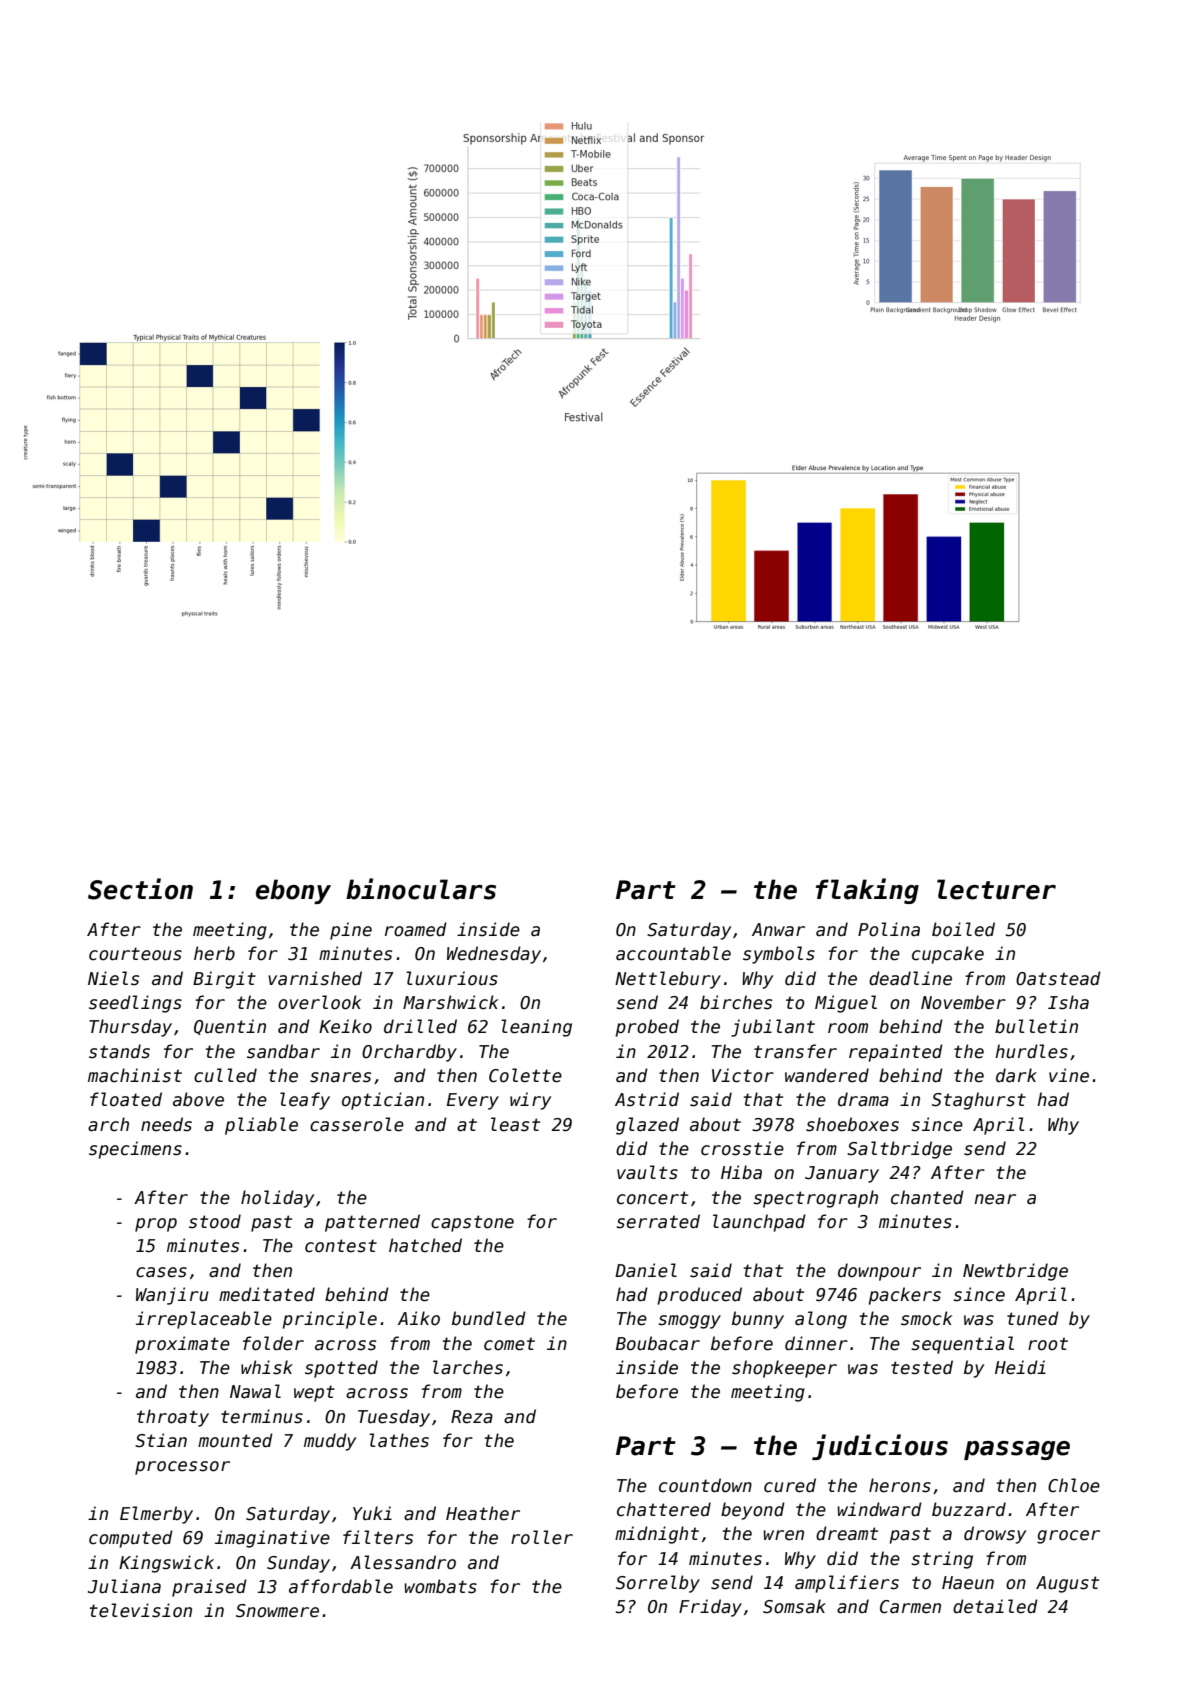 The image size is (1191, 1684). What do you see at coordinates (525, 1075) in the screenshot?
I see `Colette` at bounding box center [525, 1075].
